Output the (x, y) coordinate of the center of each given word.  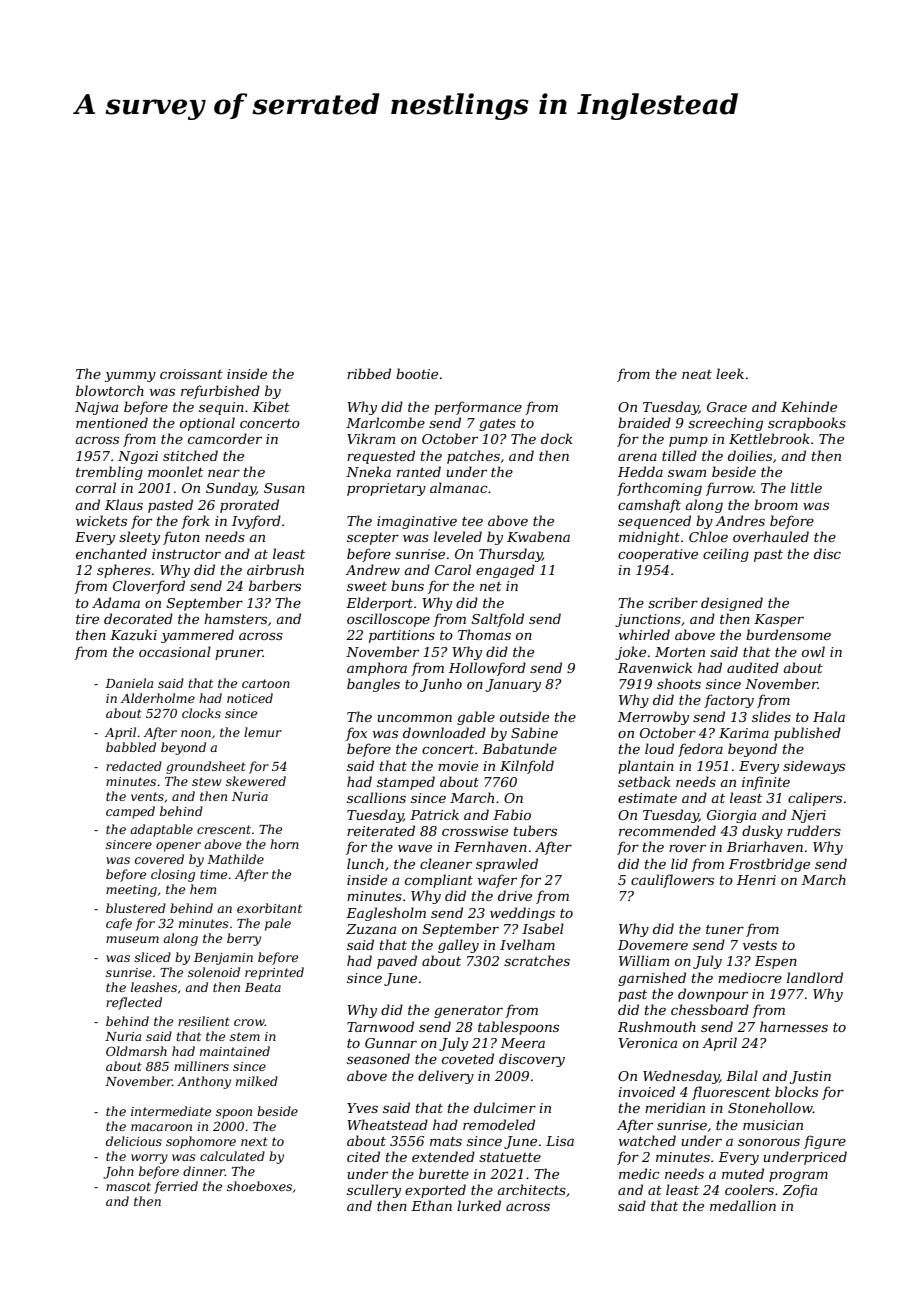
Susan (284, 488)
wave (415, 848)
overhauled (771, 536)
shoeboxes (259, 1186)
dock (557, 438)
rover (687, 848)
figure (825, 1142)
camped (130, 812)
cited (363, 1156)
